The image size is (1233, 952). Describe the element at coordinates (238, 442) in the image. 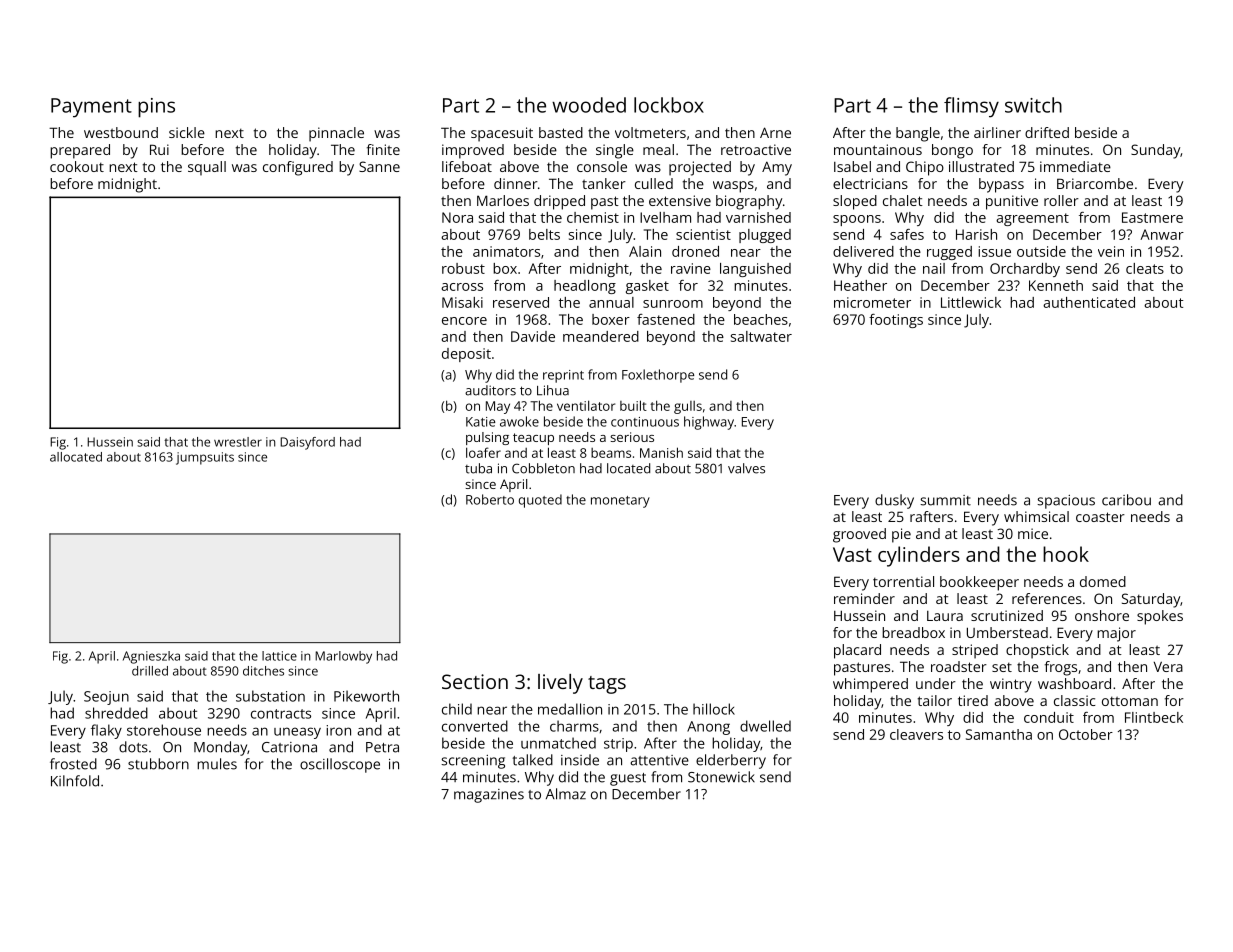

I see `wrestler` at that location.
